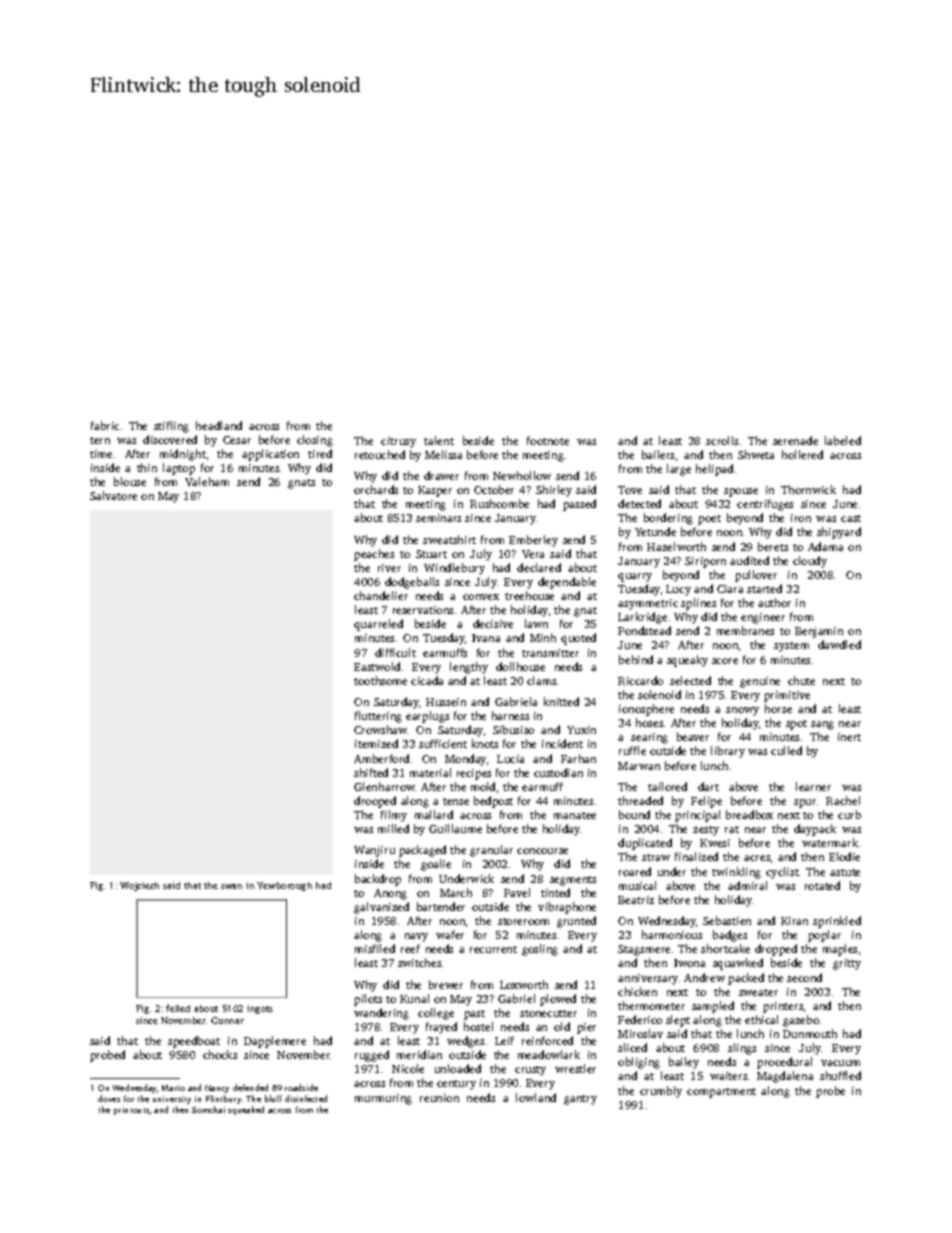  Describe the element at coordinates (113, 495) in the screenshot. I see `Salvatore` at that location.
